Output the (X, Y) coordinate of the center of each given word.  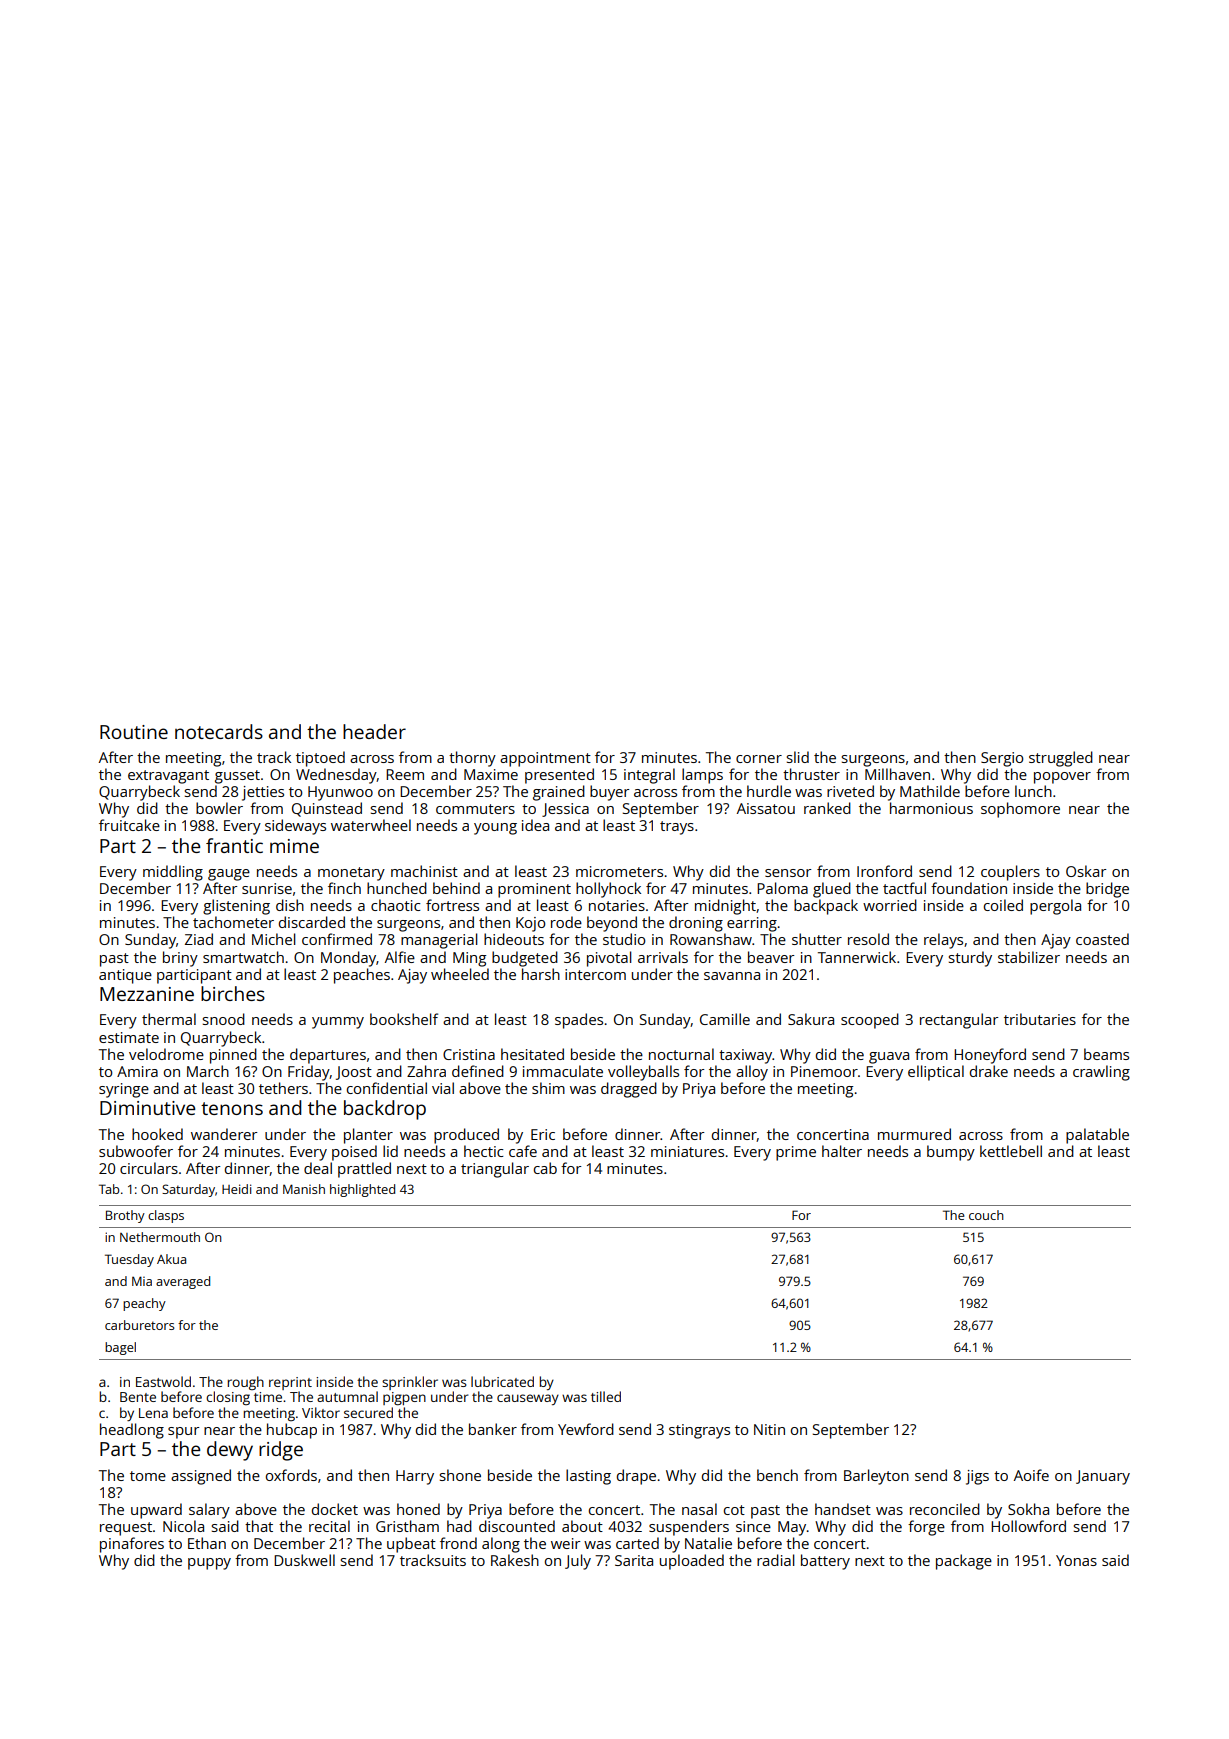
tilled (606, 1396)
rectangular (959, 1021)
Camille (725, 1019)
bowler (219, 808)
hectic (483, 1151)
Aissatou (766, 808)
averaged (183, 1282)
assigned (201, 1477)
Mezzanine (147, 994)
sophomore (1020, 810)
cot (734, 1510)
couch (986, 1215)
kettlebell (1011, 1151)
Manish (304, 1189)
